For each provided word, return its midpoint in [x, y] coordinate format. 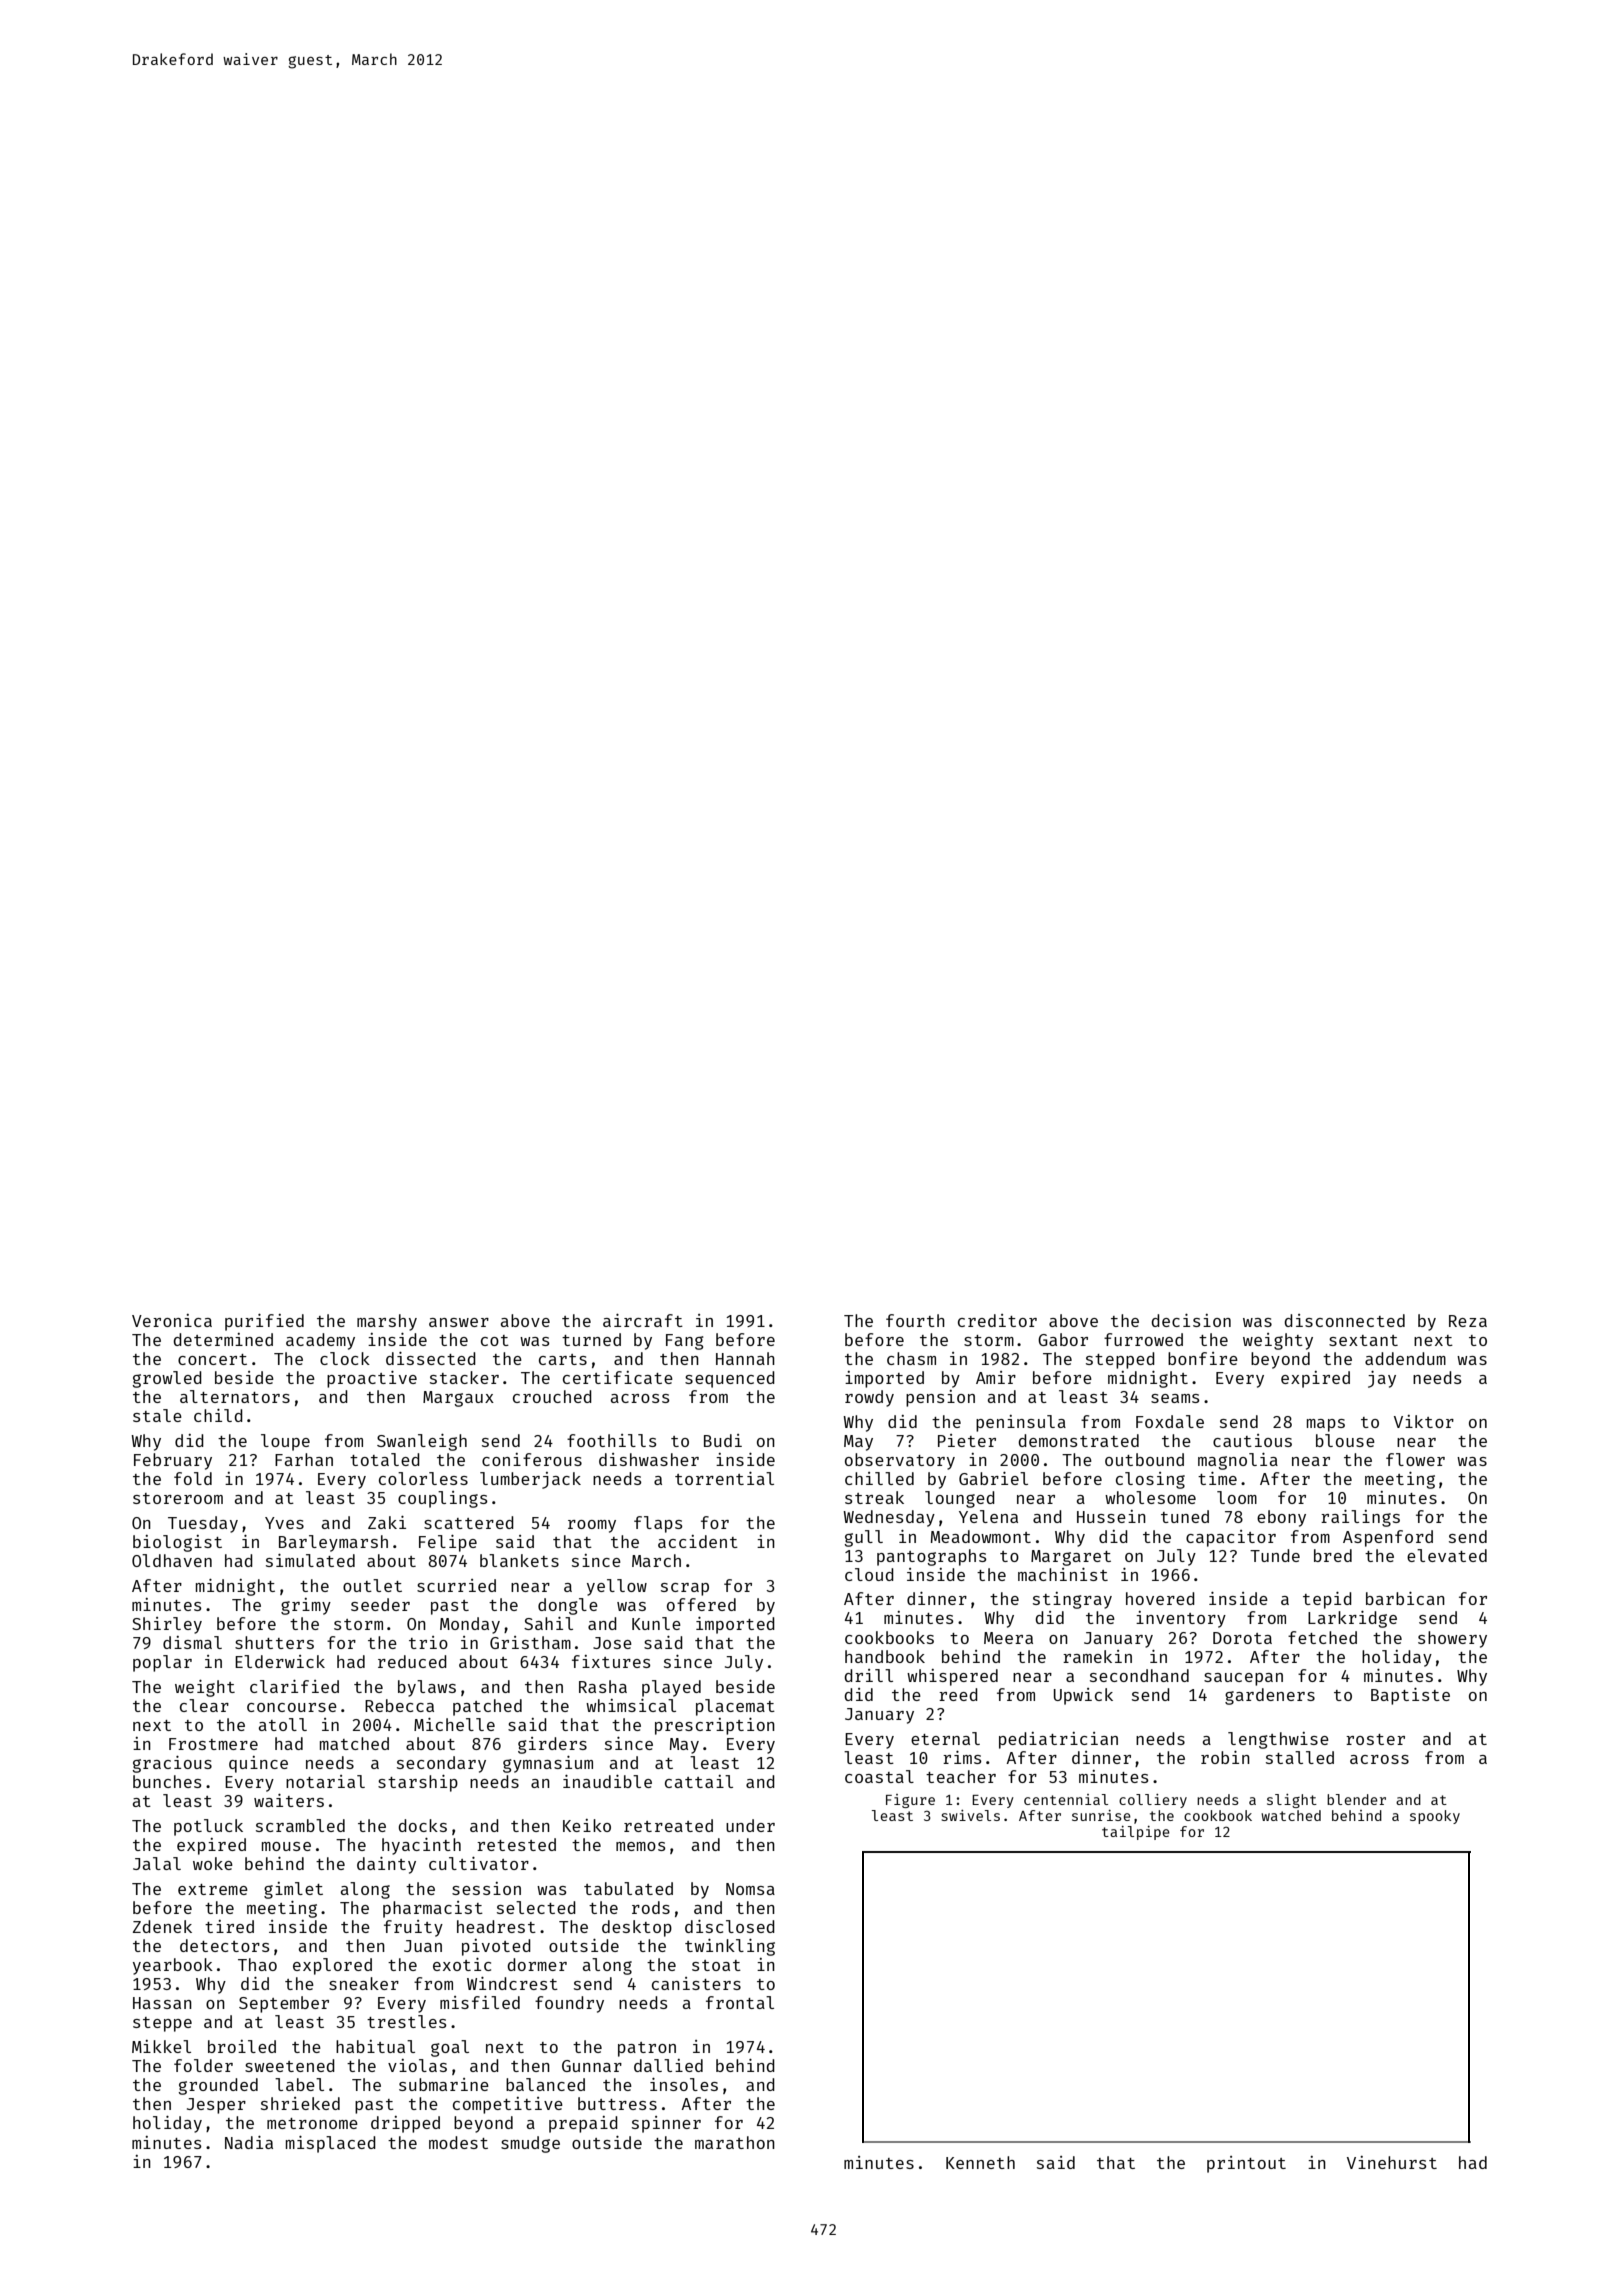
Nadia [249, 2142]
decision [1191, 1320]
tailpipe [1136, 1833]
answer [459, 1322]
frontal [740, 2002]
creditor [997, 1320]
